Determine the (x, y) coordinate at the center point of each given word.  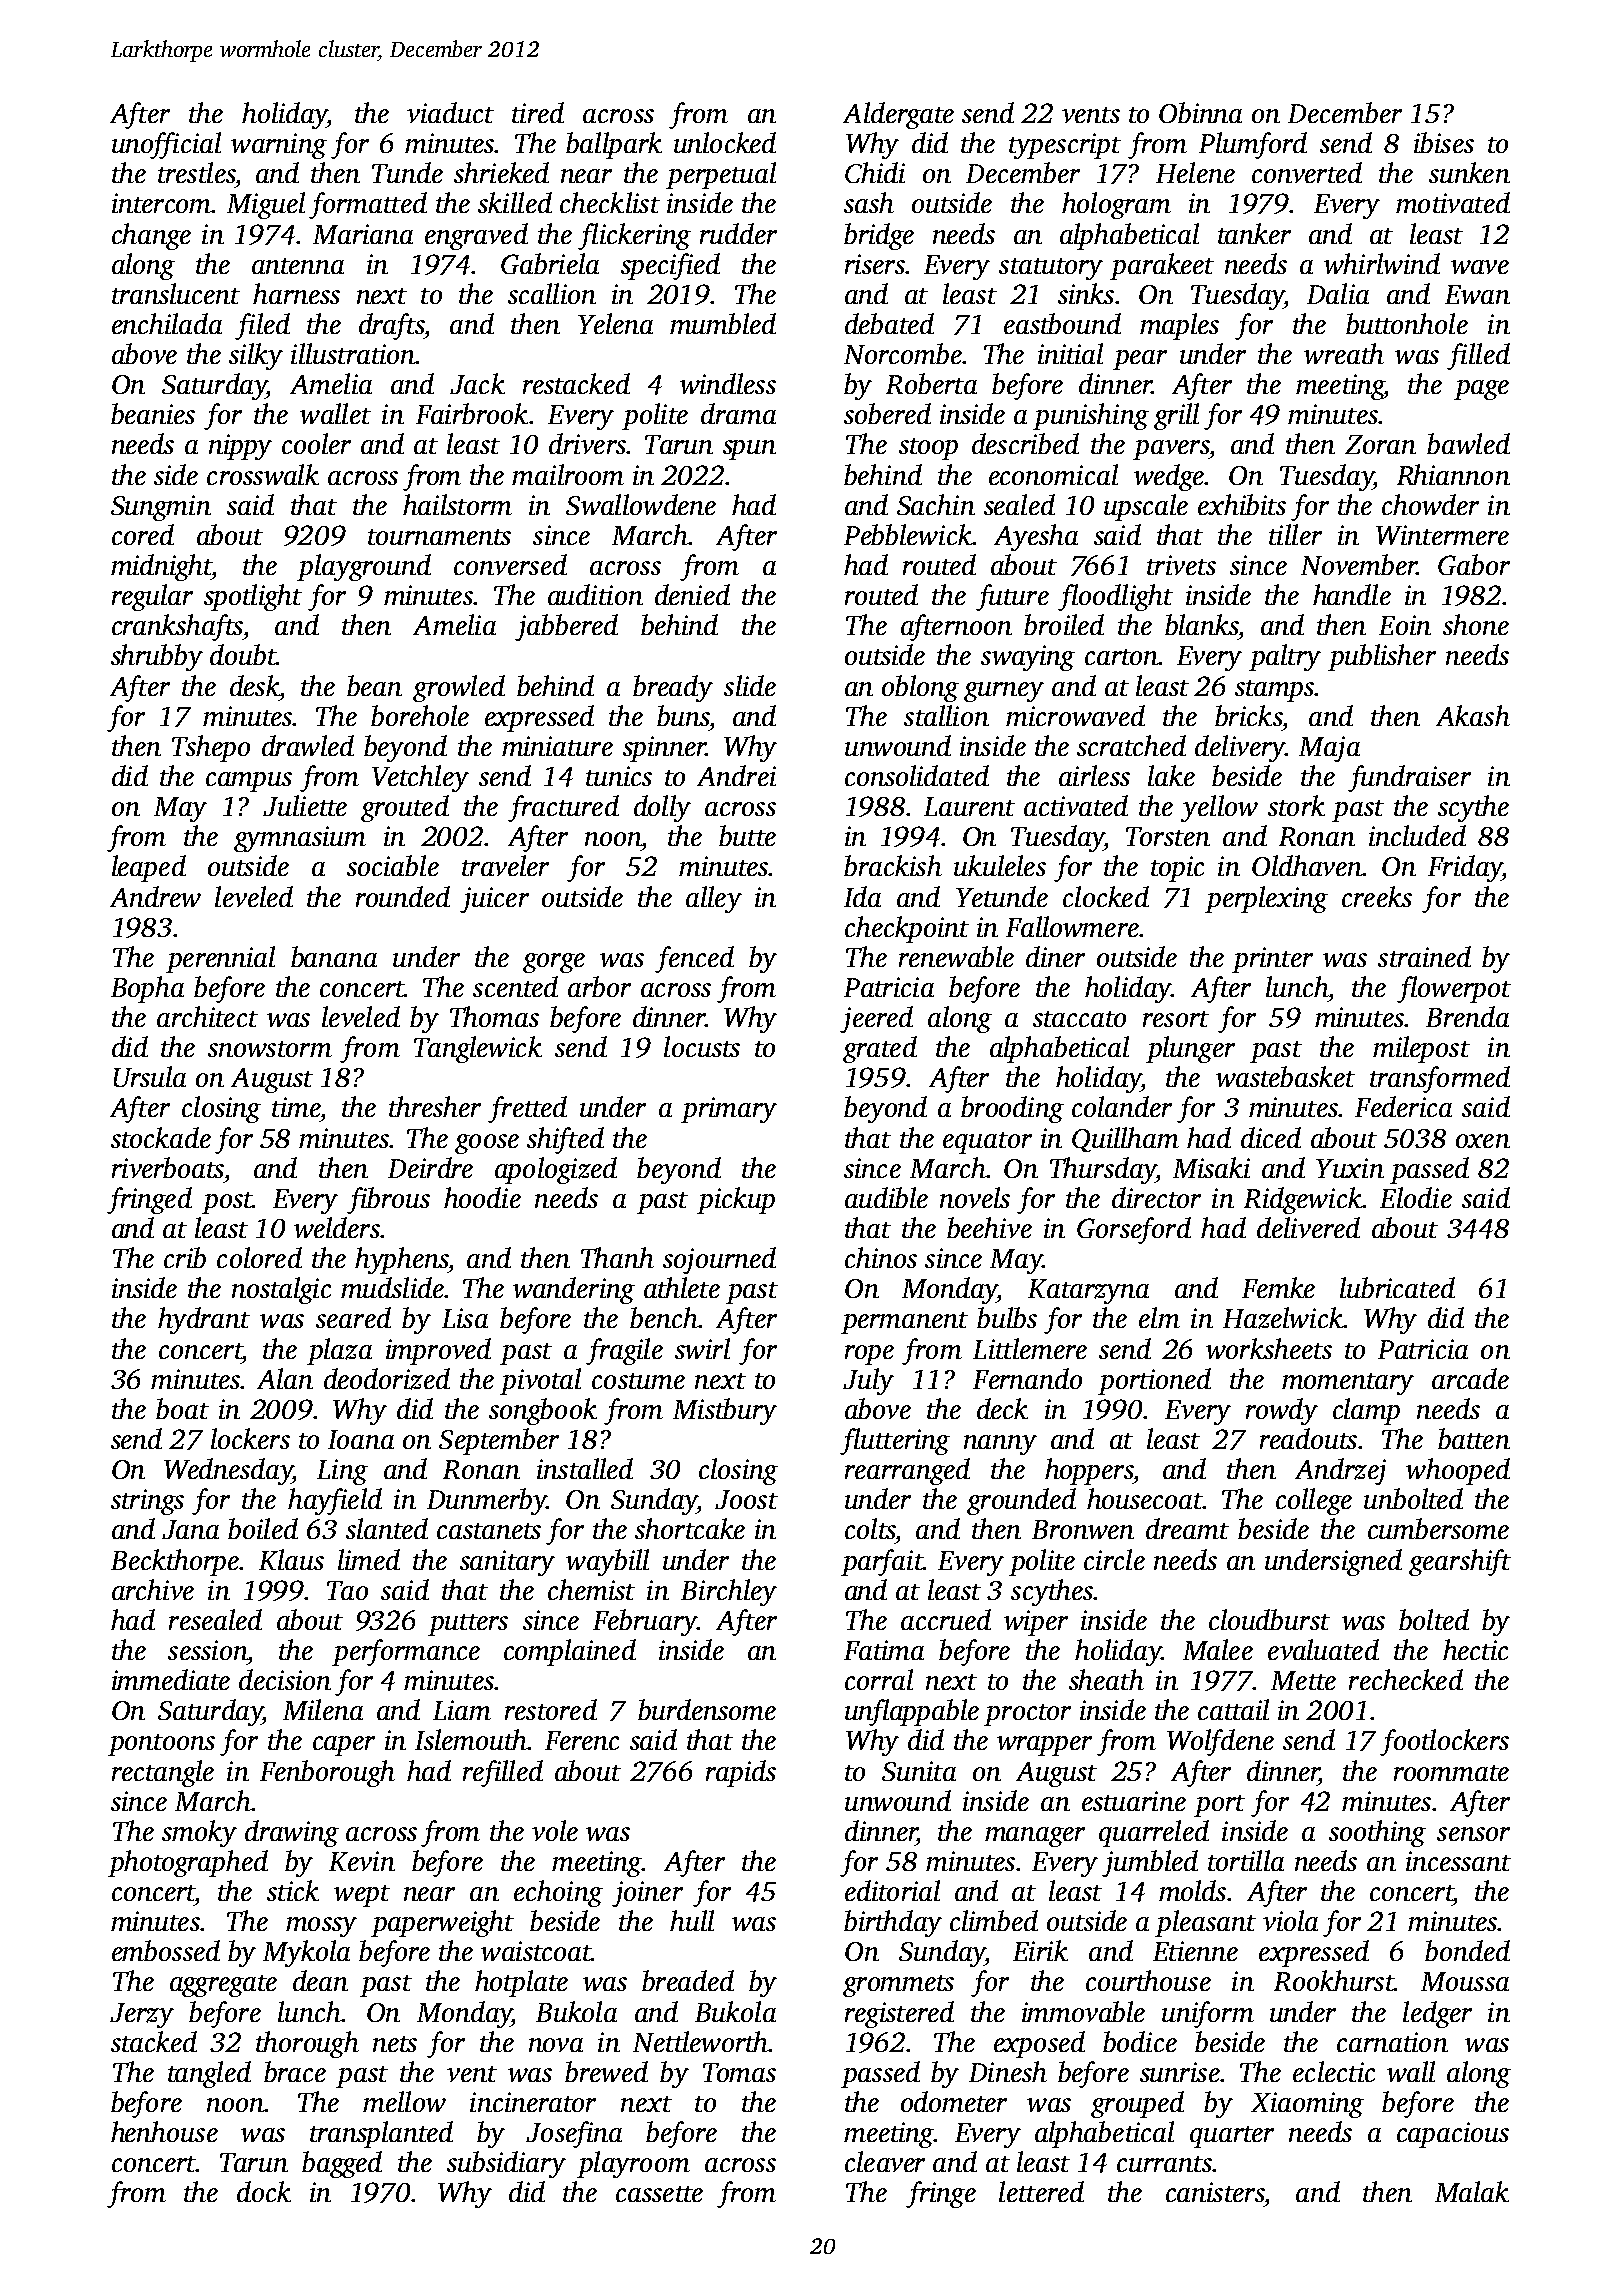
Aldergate (898, 115)
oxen (1483, 1141)
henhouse (164, 2131)
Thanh (617, 1257)
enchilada (167, 323)
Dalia (1338, 293)
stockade (161, 1137)
